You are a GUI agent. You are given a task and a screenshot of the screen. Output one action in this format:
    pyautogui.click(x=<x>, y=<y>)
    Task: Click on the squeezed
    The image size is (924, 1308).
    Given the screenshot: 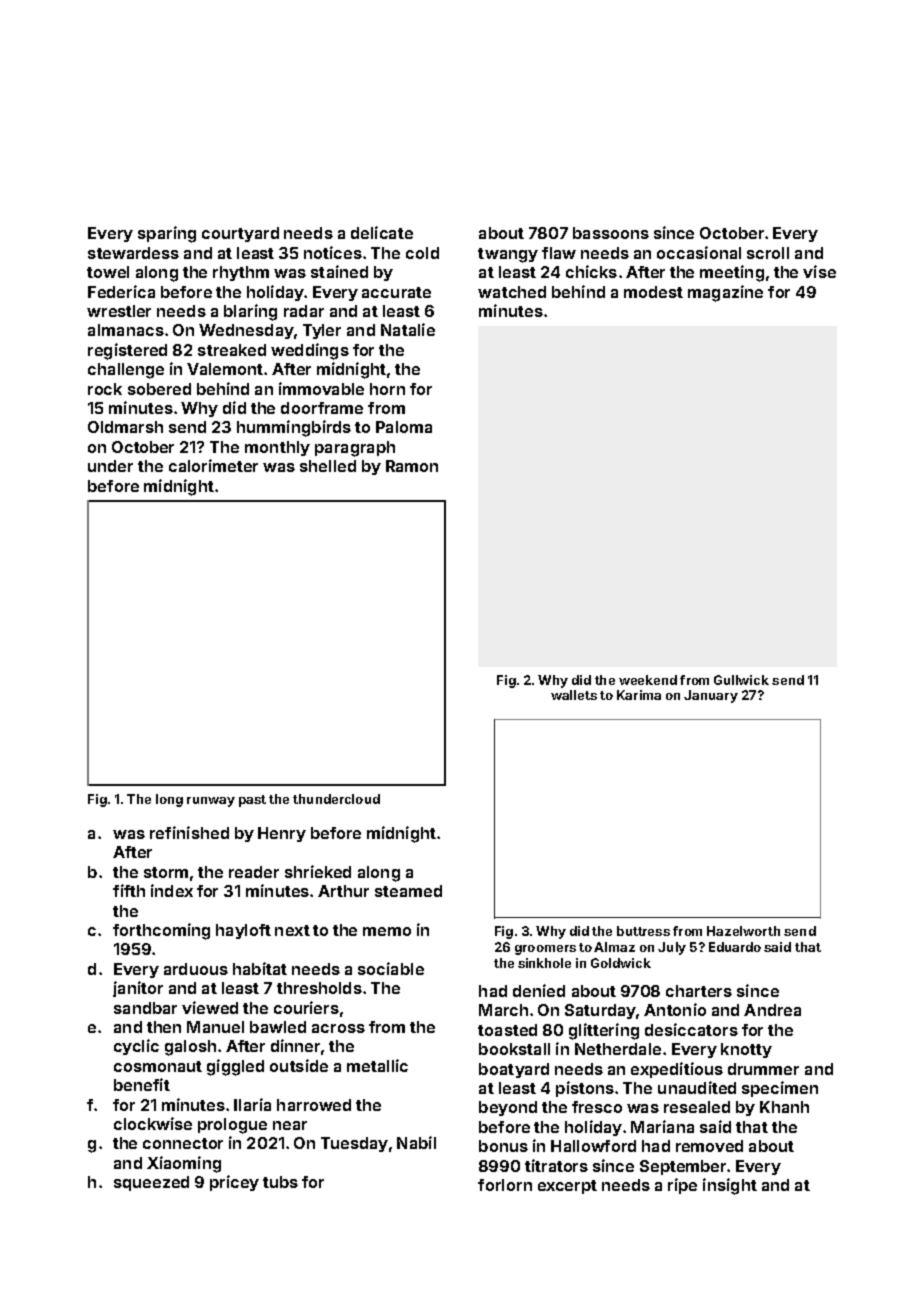 What is the action you would take?
    pyautogui.click(x=151, y=1183)
